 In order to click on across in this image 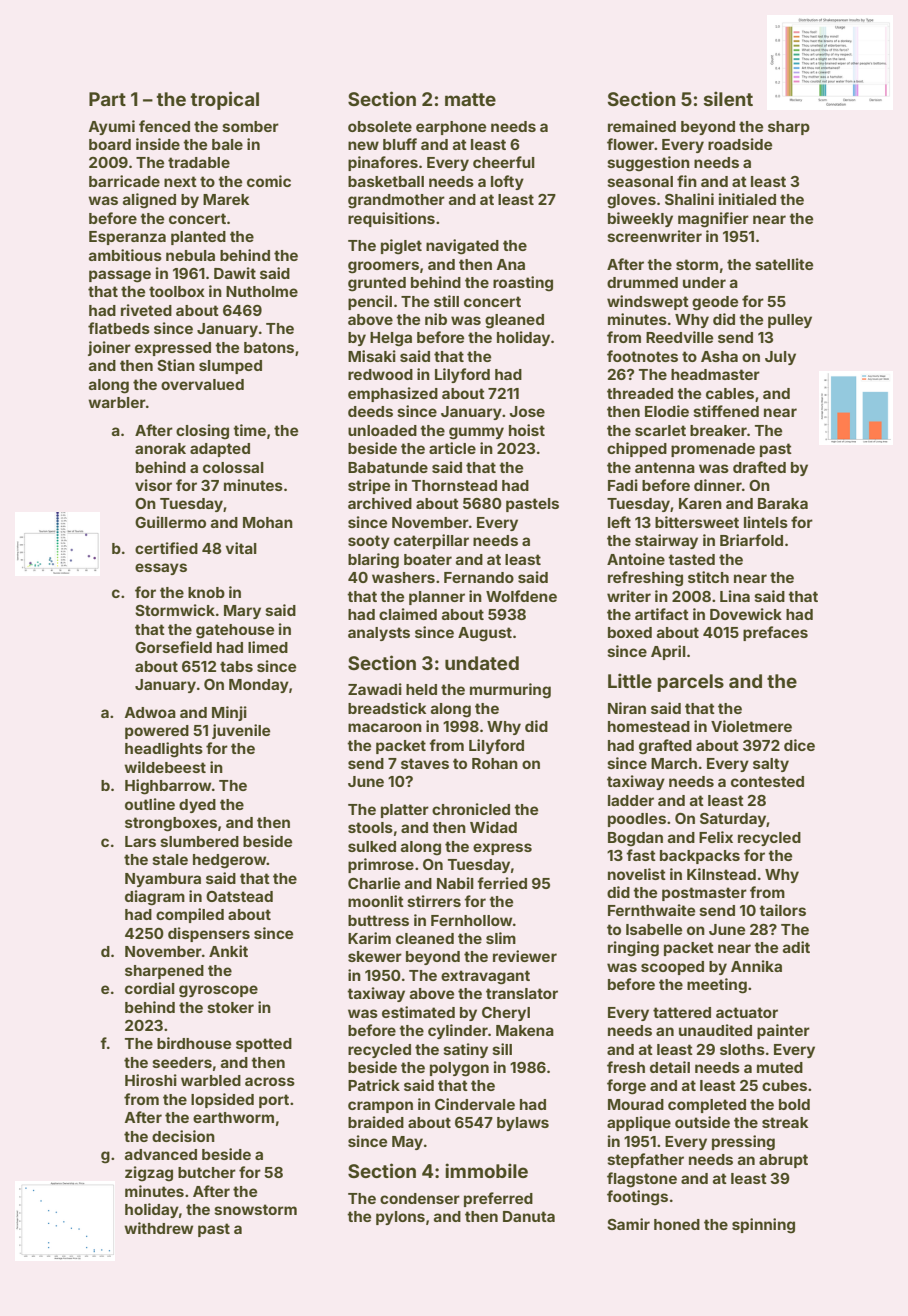, I will do `click(270, 1081)`.
